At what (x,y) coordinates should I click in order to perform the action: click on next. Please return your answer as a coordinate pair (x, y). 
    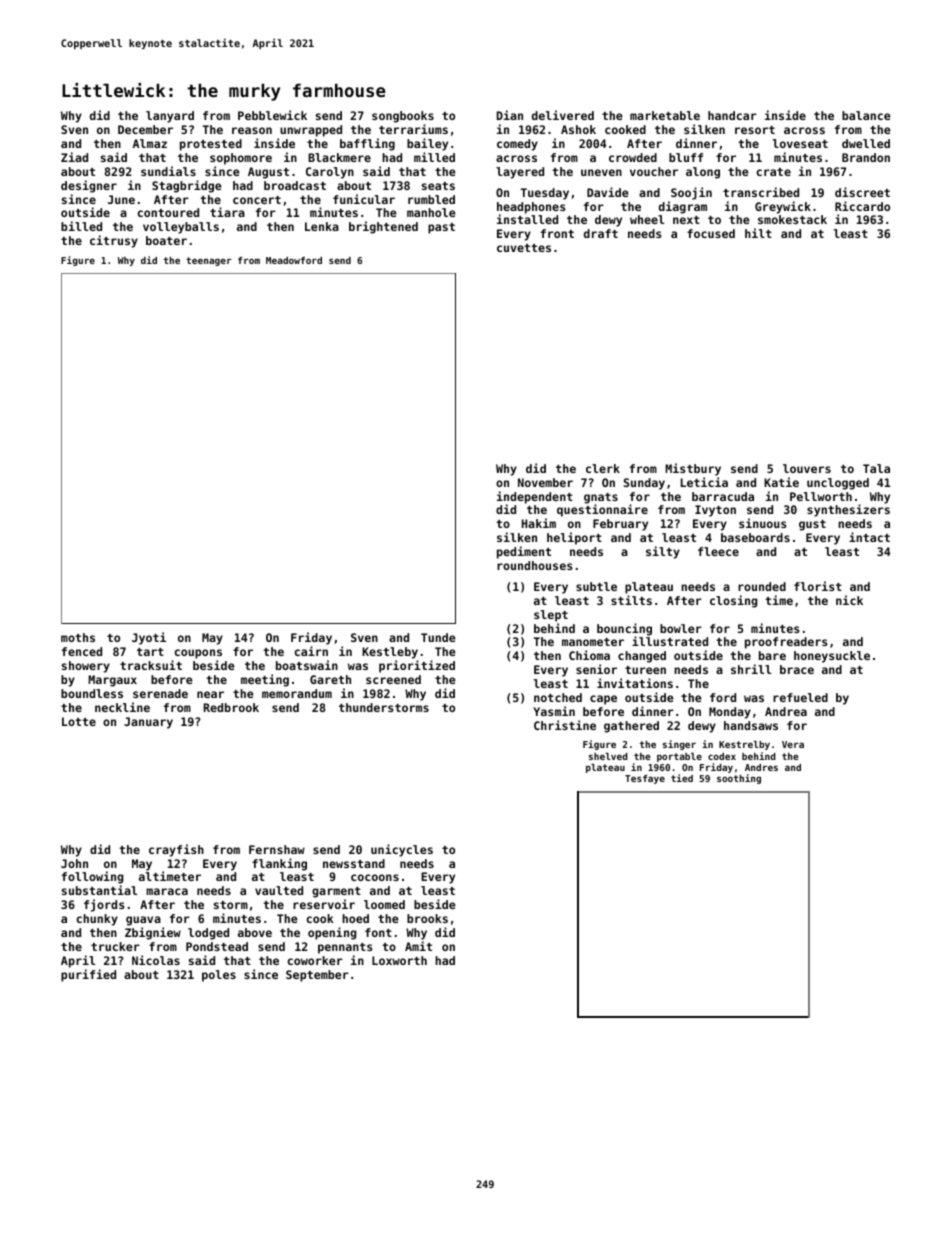
    Looking at the image, I should click on (686, 220).
